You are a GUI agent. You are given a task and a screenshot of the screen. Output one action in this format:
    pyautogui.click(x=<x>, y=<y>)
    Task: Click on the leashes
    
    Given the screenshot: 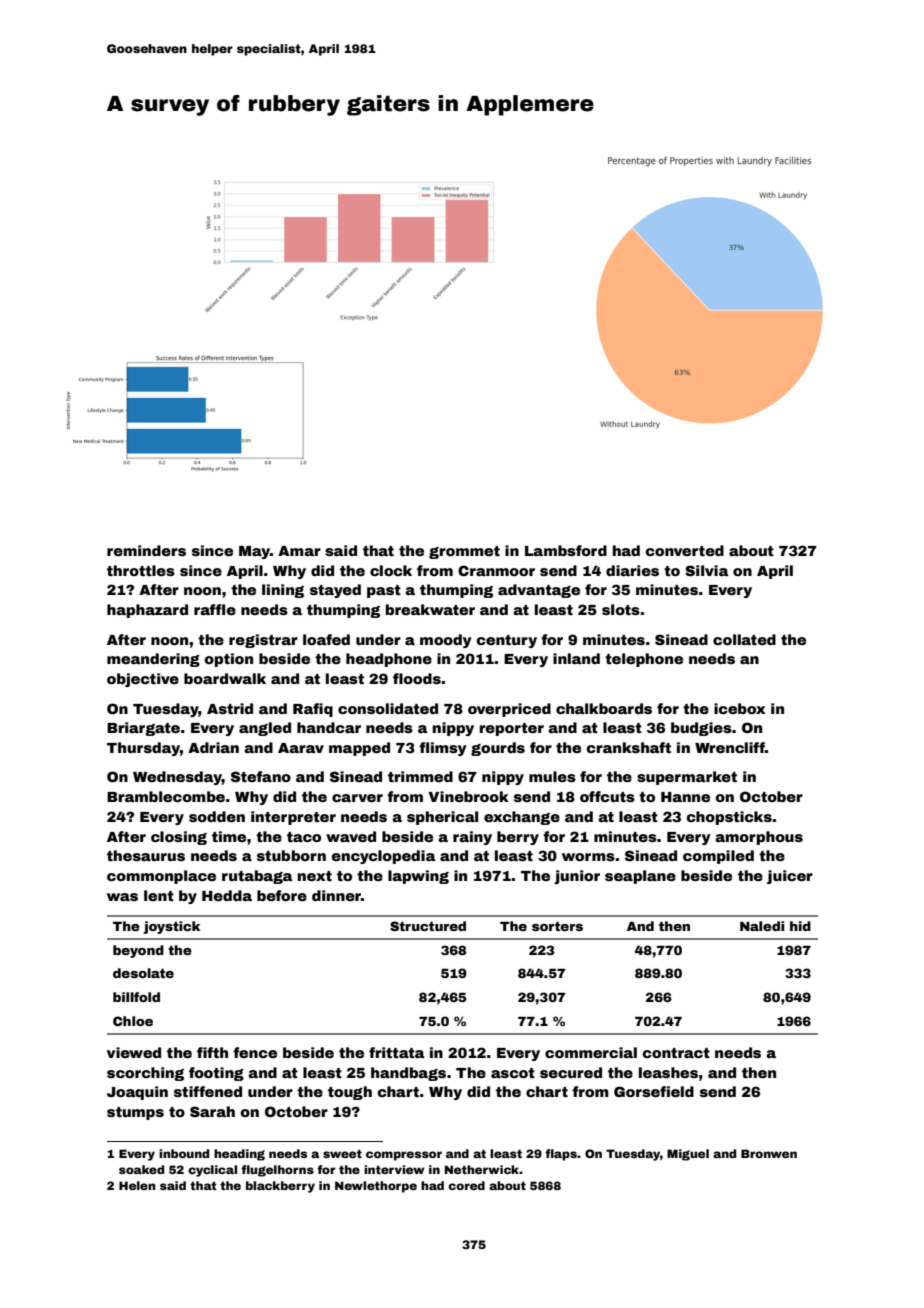 What is the action you would take?
    pyautogui.click(x=668, y=1072)
